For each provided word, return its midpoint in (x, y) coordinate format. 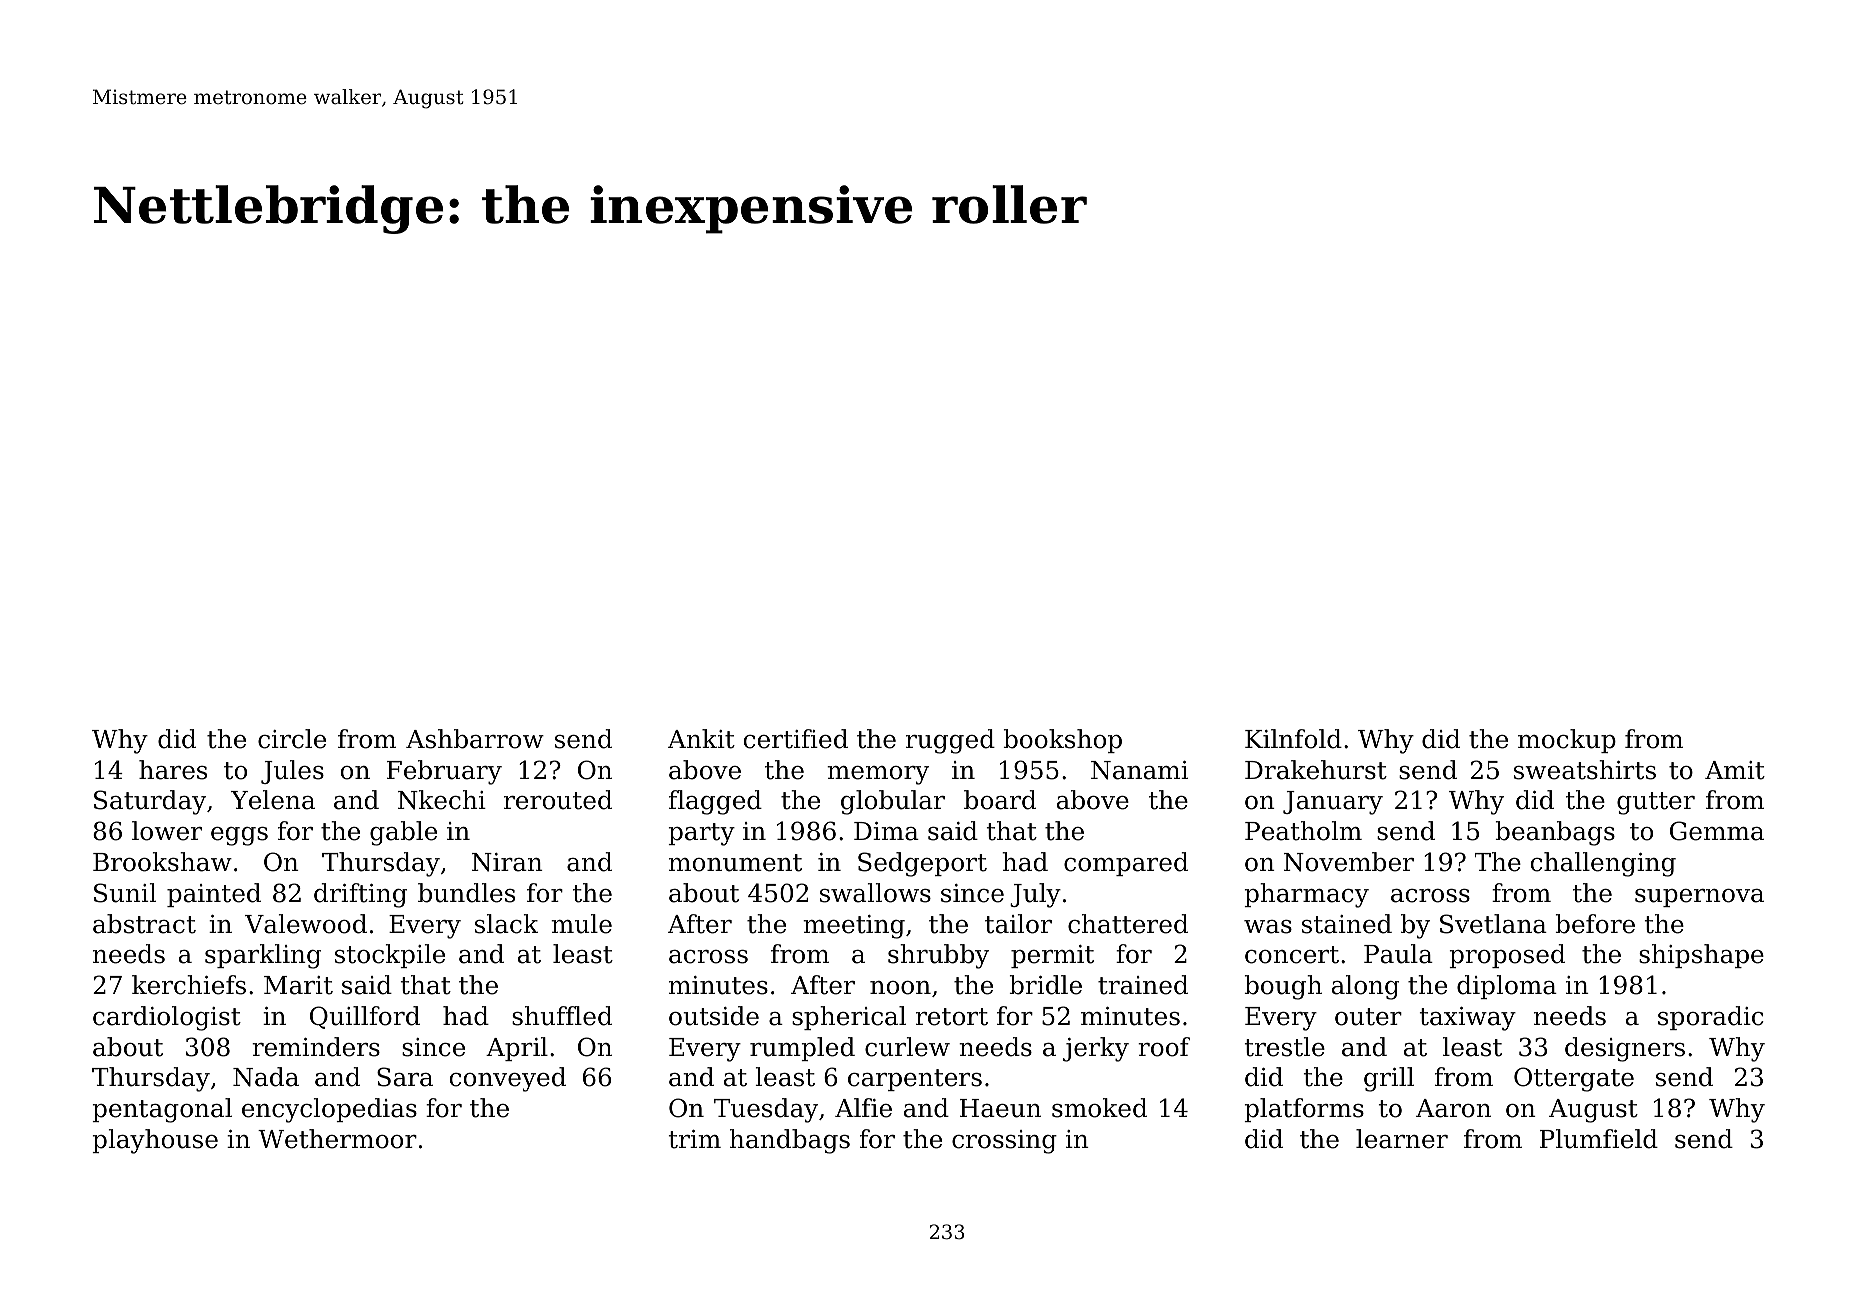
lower (167, 831)
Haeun (1000, 1108)
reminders (316, 1047)
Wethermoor (337, 1139)
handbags (790, 1141)
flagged (715, 802)
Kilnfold (1293, 739)
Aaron (1453, 1108)
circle (292, 739)
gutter (1656, 803)
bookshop (1062, 741)
